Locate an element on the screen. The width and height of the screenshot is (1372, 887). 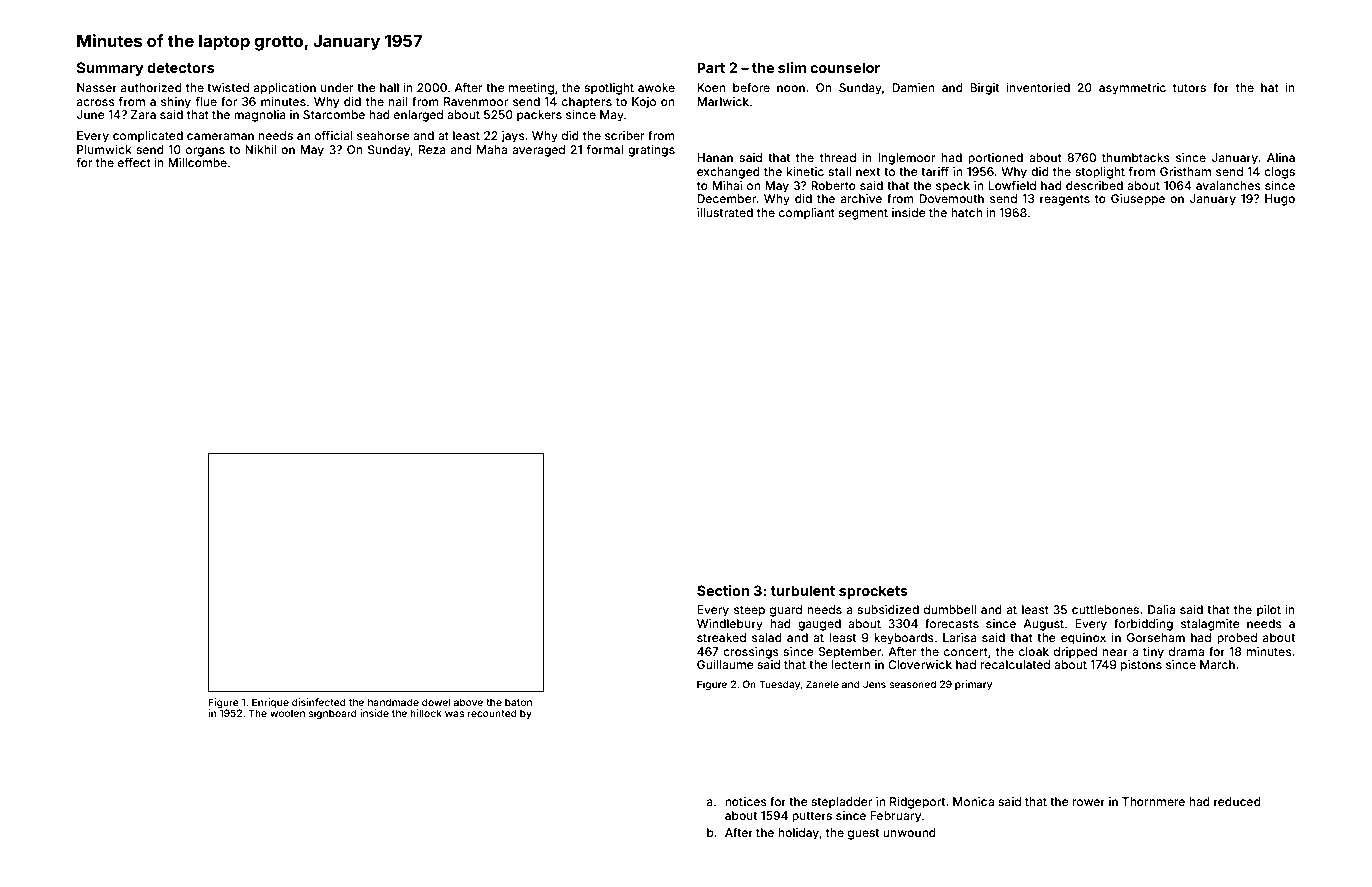
counselor is located at coordinates (845, 67).
